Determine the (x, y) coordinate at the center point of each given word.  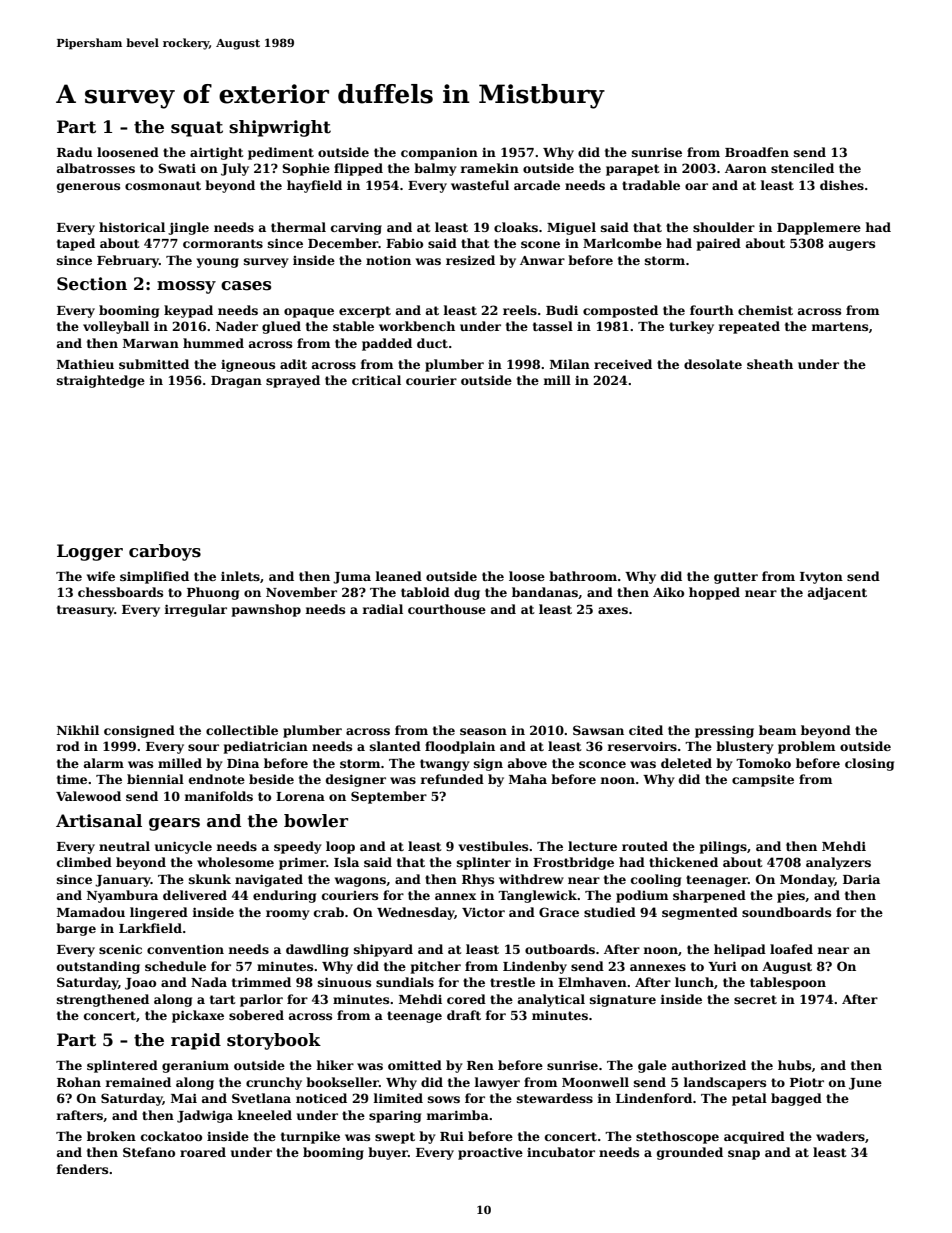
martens (839, 326)
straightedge (101, 381)
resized (470, 260)
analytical (551, 1000)
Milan (570, 364)
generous (88, 188)
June (865, 1084)
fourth (712, 310)
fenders (82, 1169)
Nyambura (122, 896)
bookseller (342, 1082)
